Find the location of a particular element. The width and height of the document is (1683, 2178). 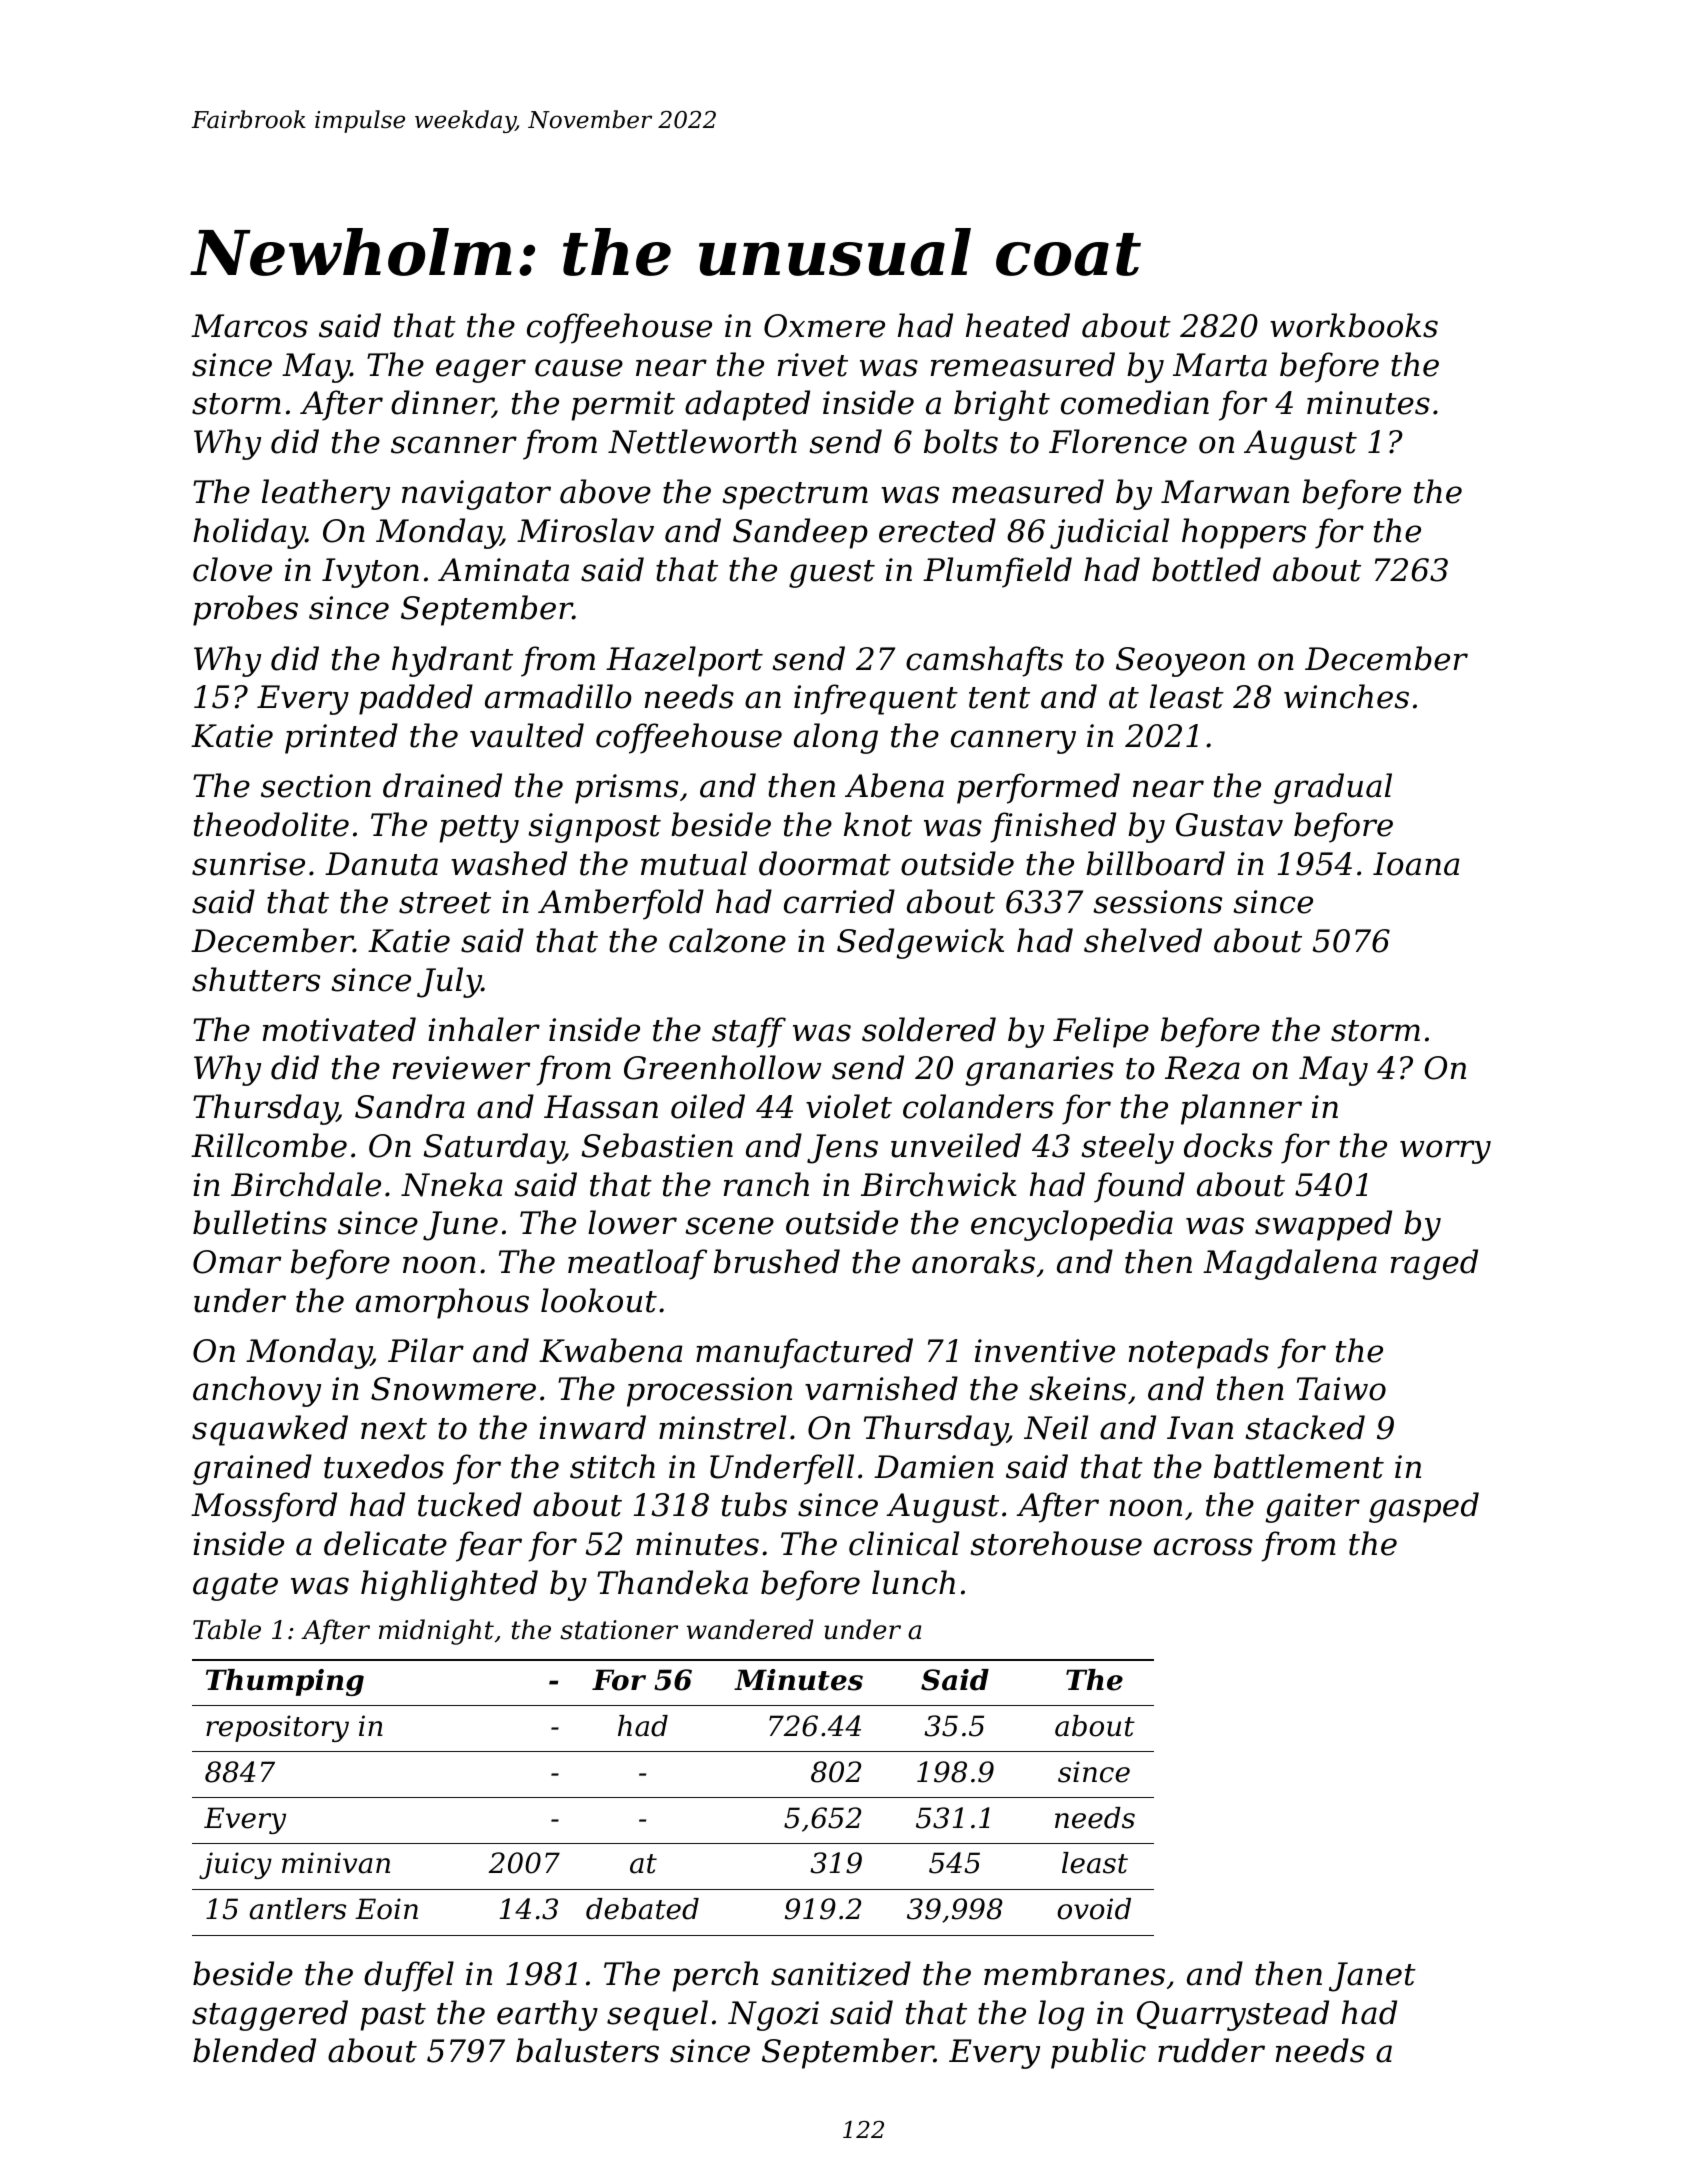

Omar is located at coordinates (237, 1262).
